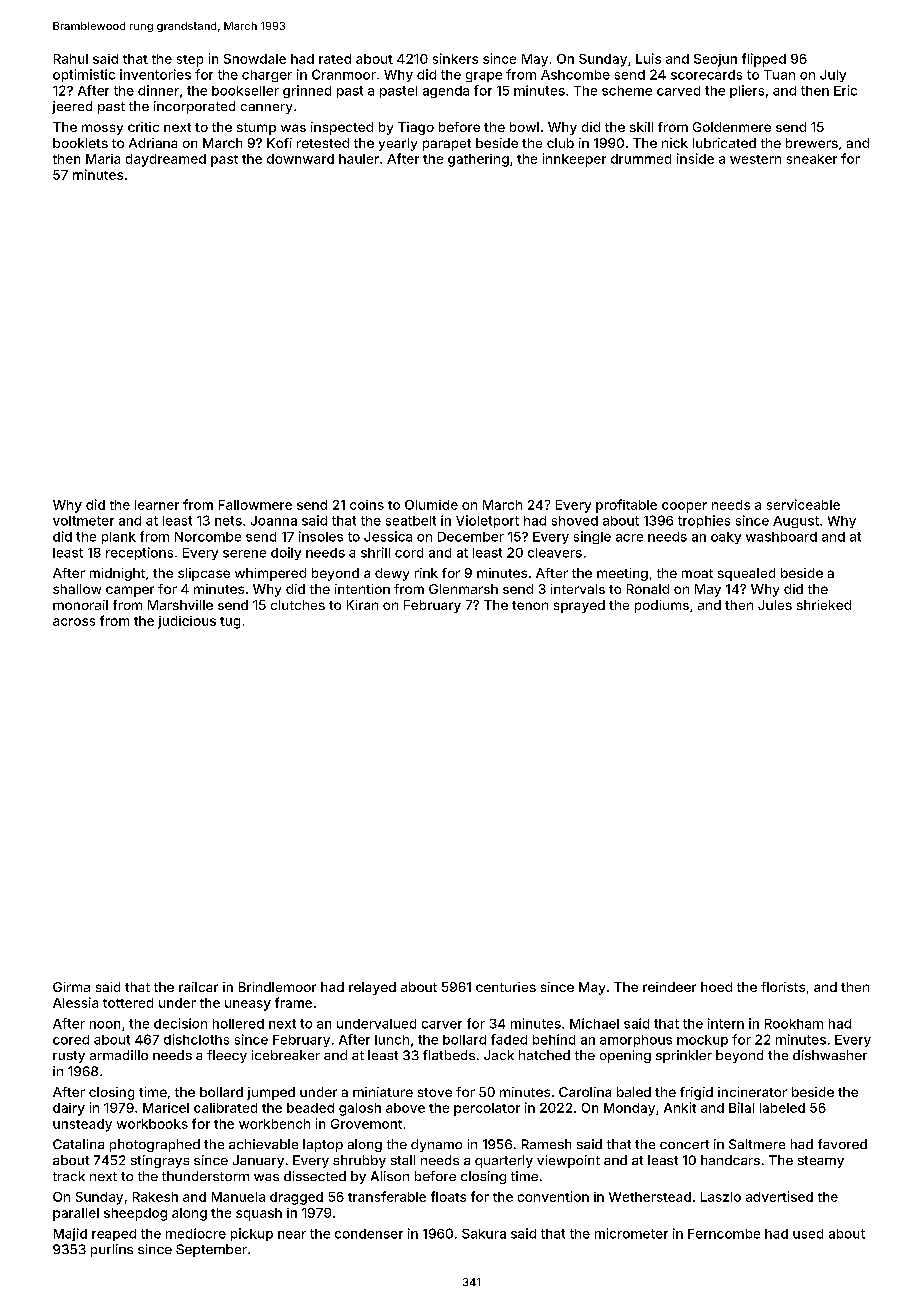 The height and width of the document is (1308, 924). Describe the element at coordinates (112, 1250) in the document. I see `purlins` at that location.
